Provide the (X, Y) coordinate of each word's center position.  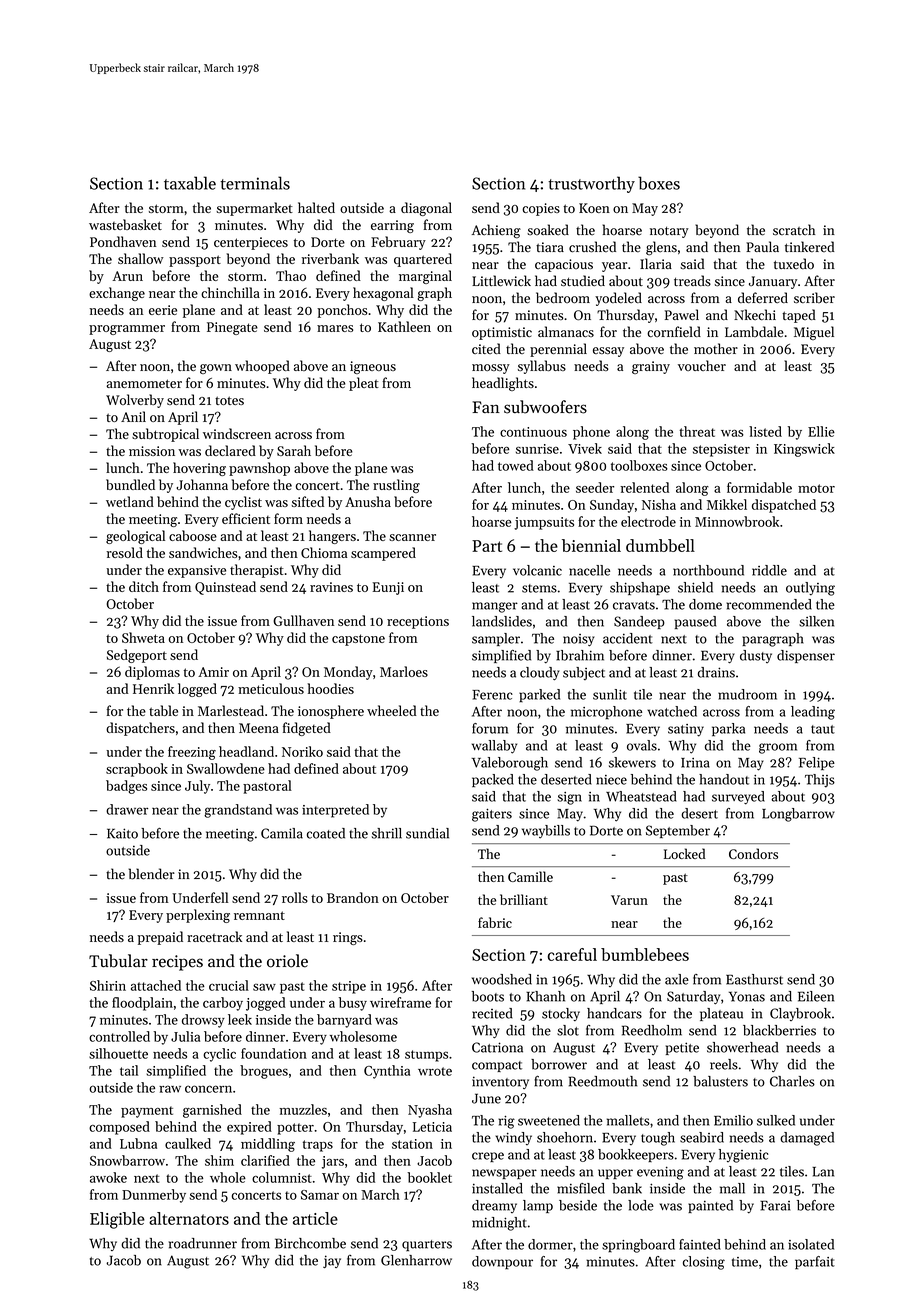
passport (195, 261)
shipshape (640, 588)
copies (541, 209)
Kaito (122, 833)
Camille (530, 876)
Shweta (143, 637)
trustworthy (591, 184)
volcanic (537, 570)
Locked (685, 853)
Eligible (117, 1220)
